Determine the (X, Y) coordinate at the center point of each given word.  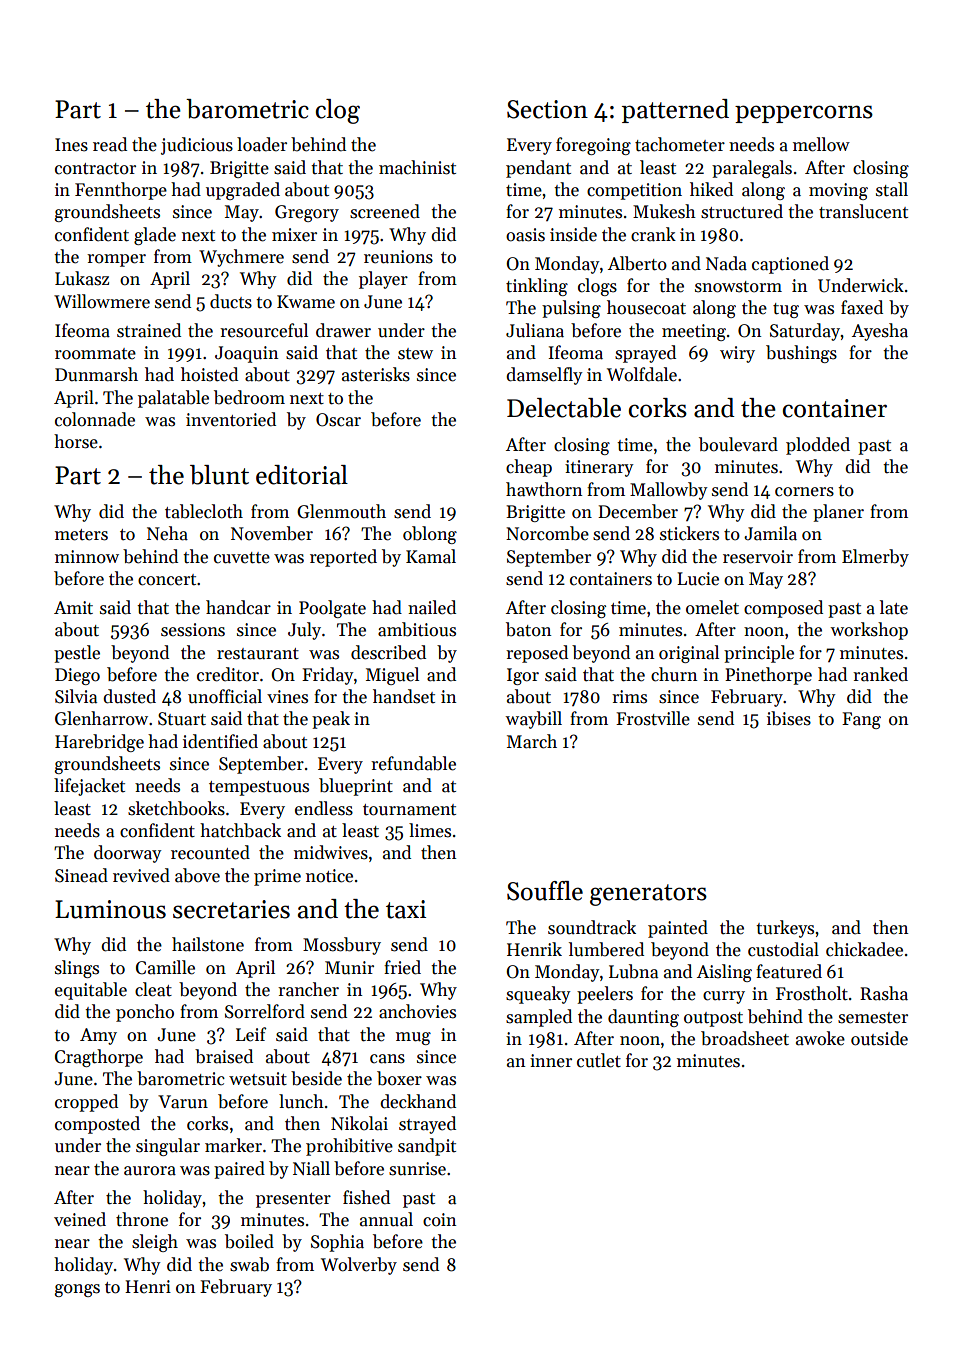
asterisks (376, 374)
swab (249, 1264)
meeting (694, 332)
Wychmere (241, 258)
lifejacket (89, 787)
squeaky (538, 995)
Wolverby (359, 1266)
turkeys (785, 929)
